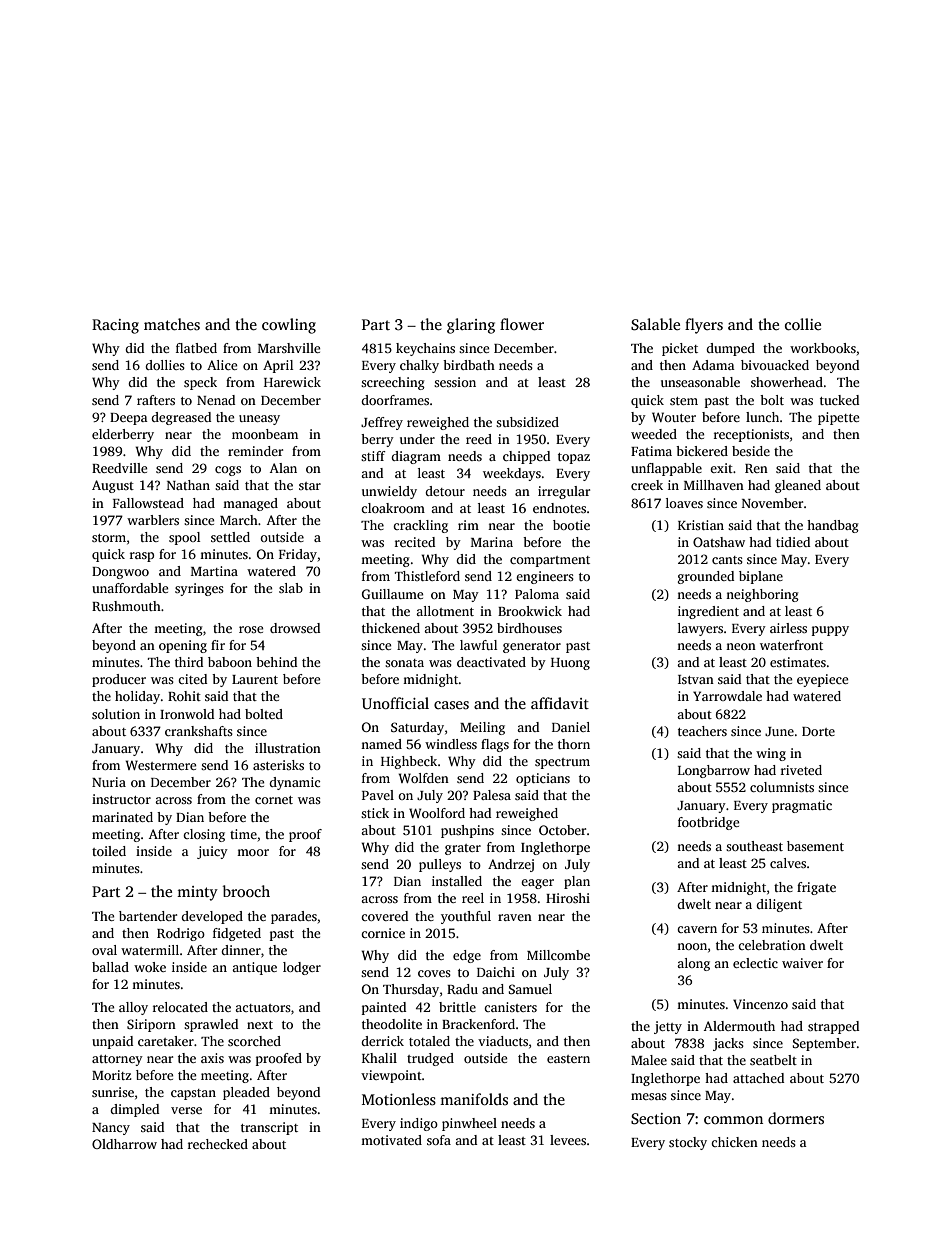 This document has width=952, height=1233. What do you see at coordinates (124, 1144) in the document?
I see `Oldharrow` at bounding box center [124, 1144].
